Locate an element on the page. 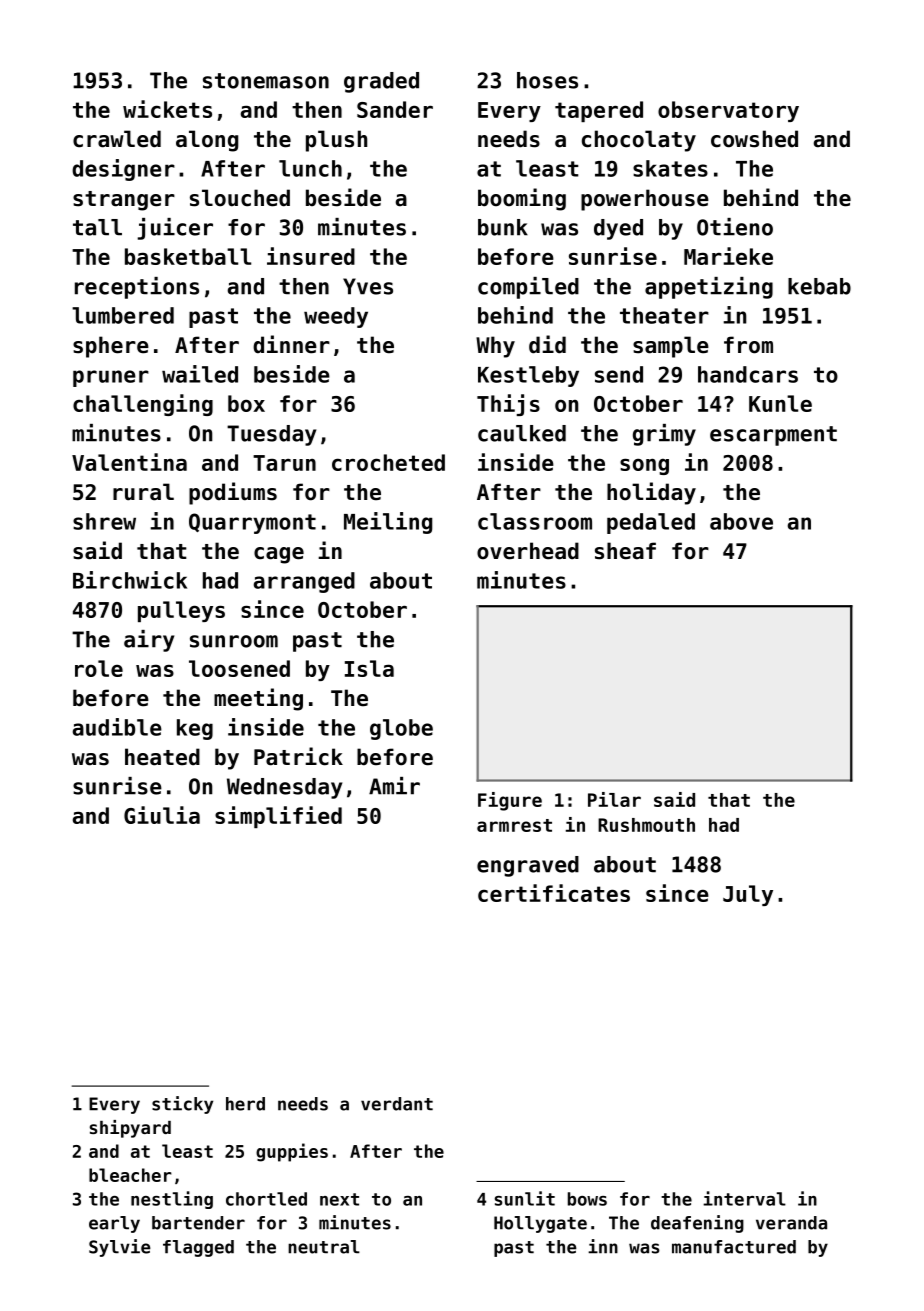  escarpment is located at coordinates (773, 436).
